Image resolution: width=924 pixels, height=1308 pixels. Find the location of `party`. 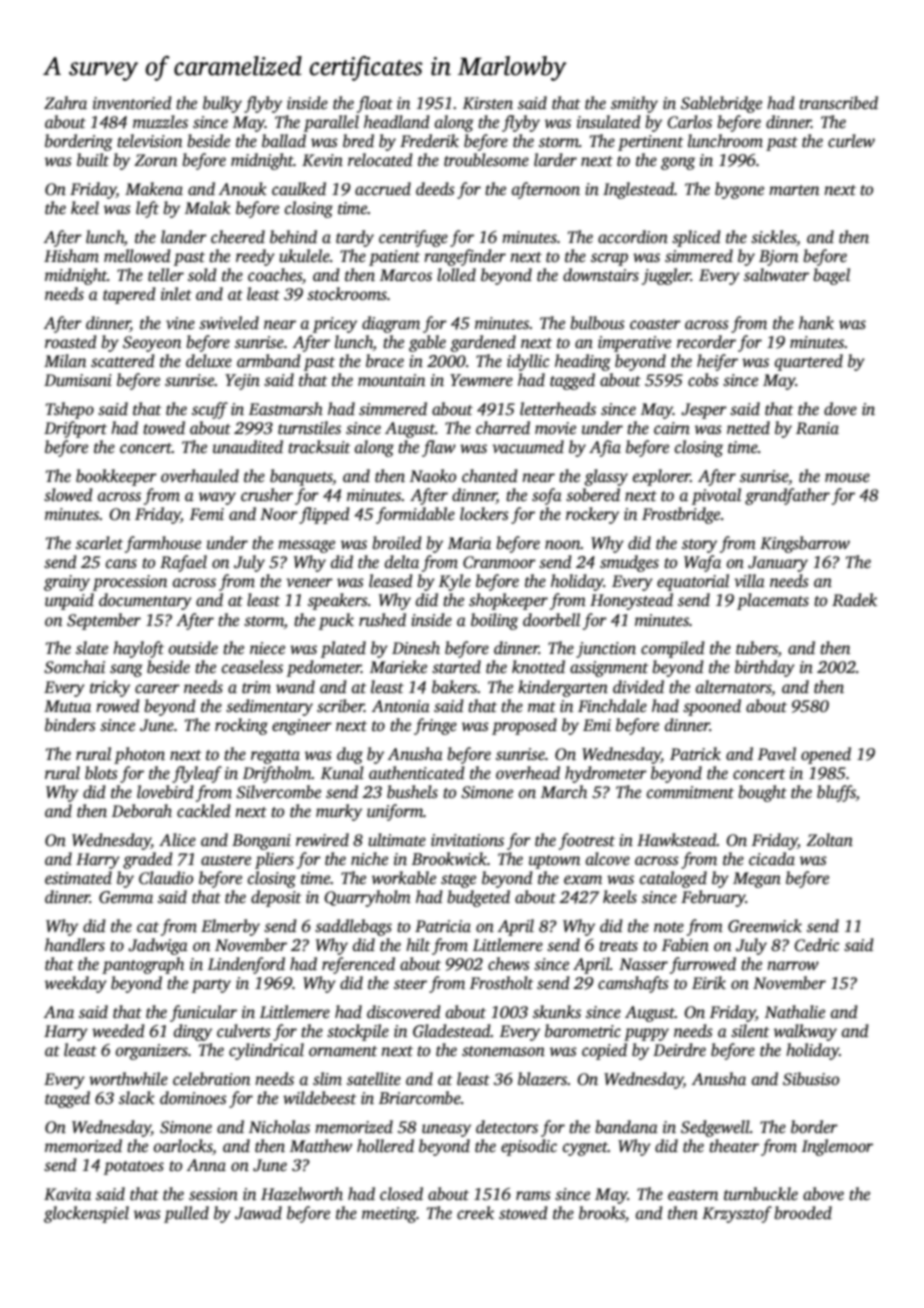

party is located at coordinates (211, 986).
